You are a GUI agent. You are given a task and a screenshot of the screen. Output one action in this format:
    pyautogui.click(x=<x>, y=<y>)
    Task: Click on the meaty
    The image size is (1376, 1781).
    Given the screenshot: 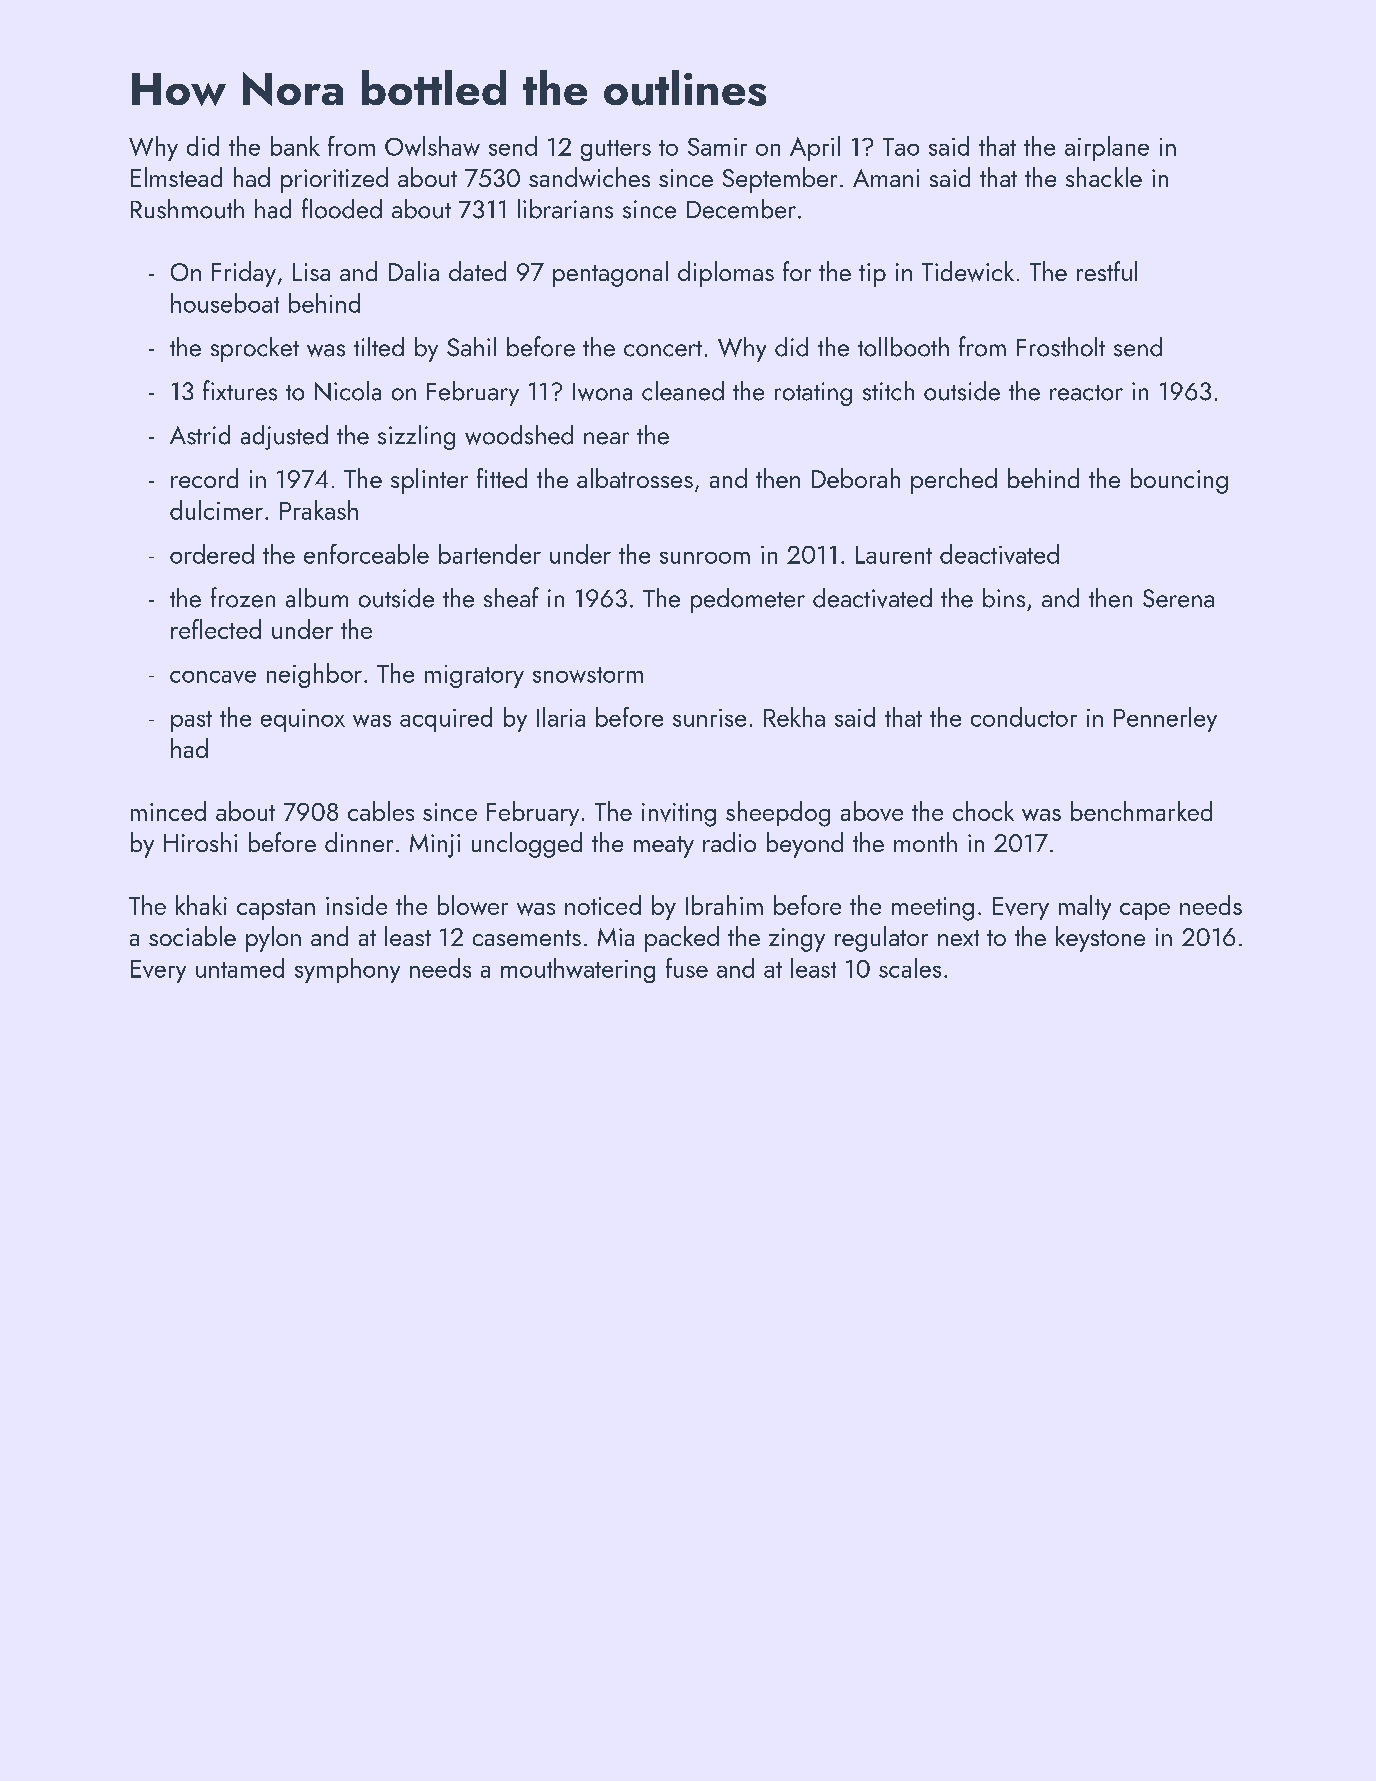 What is the action you would take?
    pyautogui.click(x=664, y=847)
